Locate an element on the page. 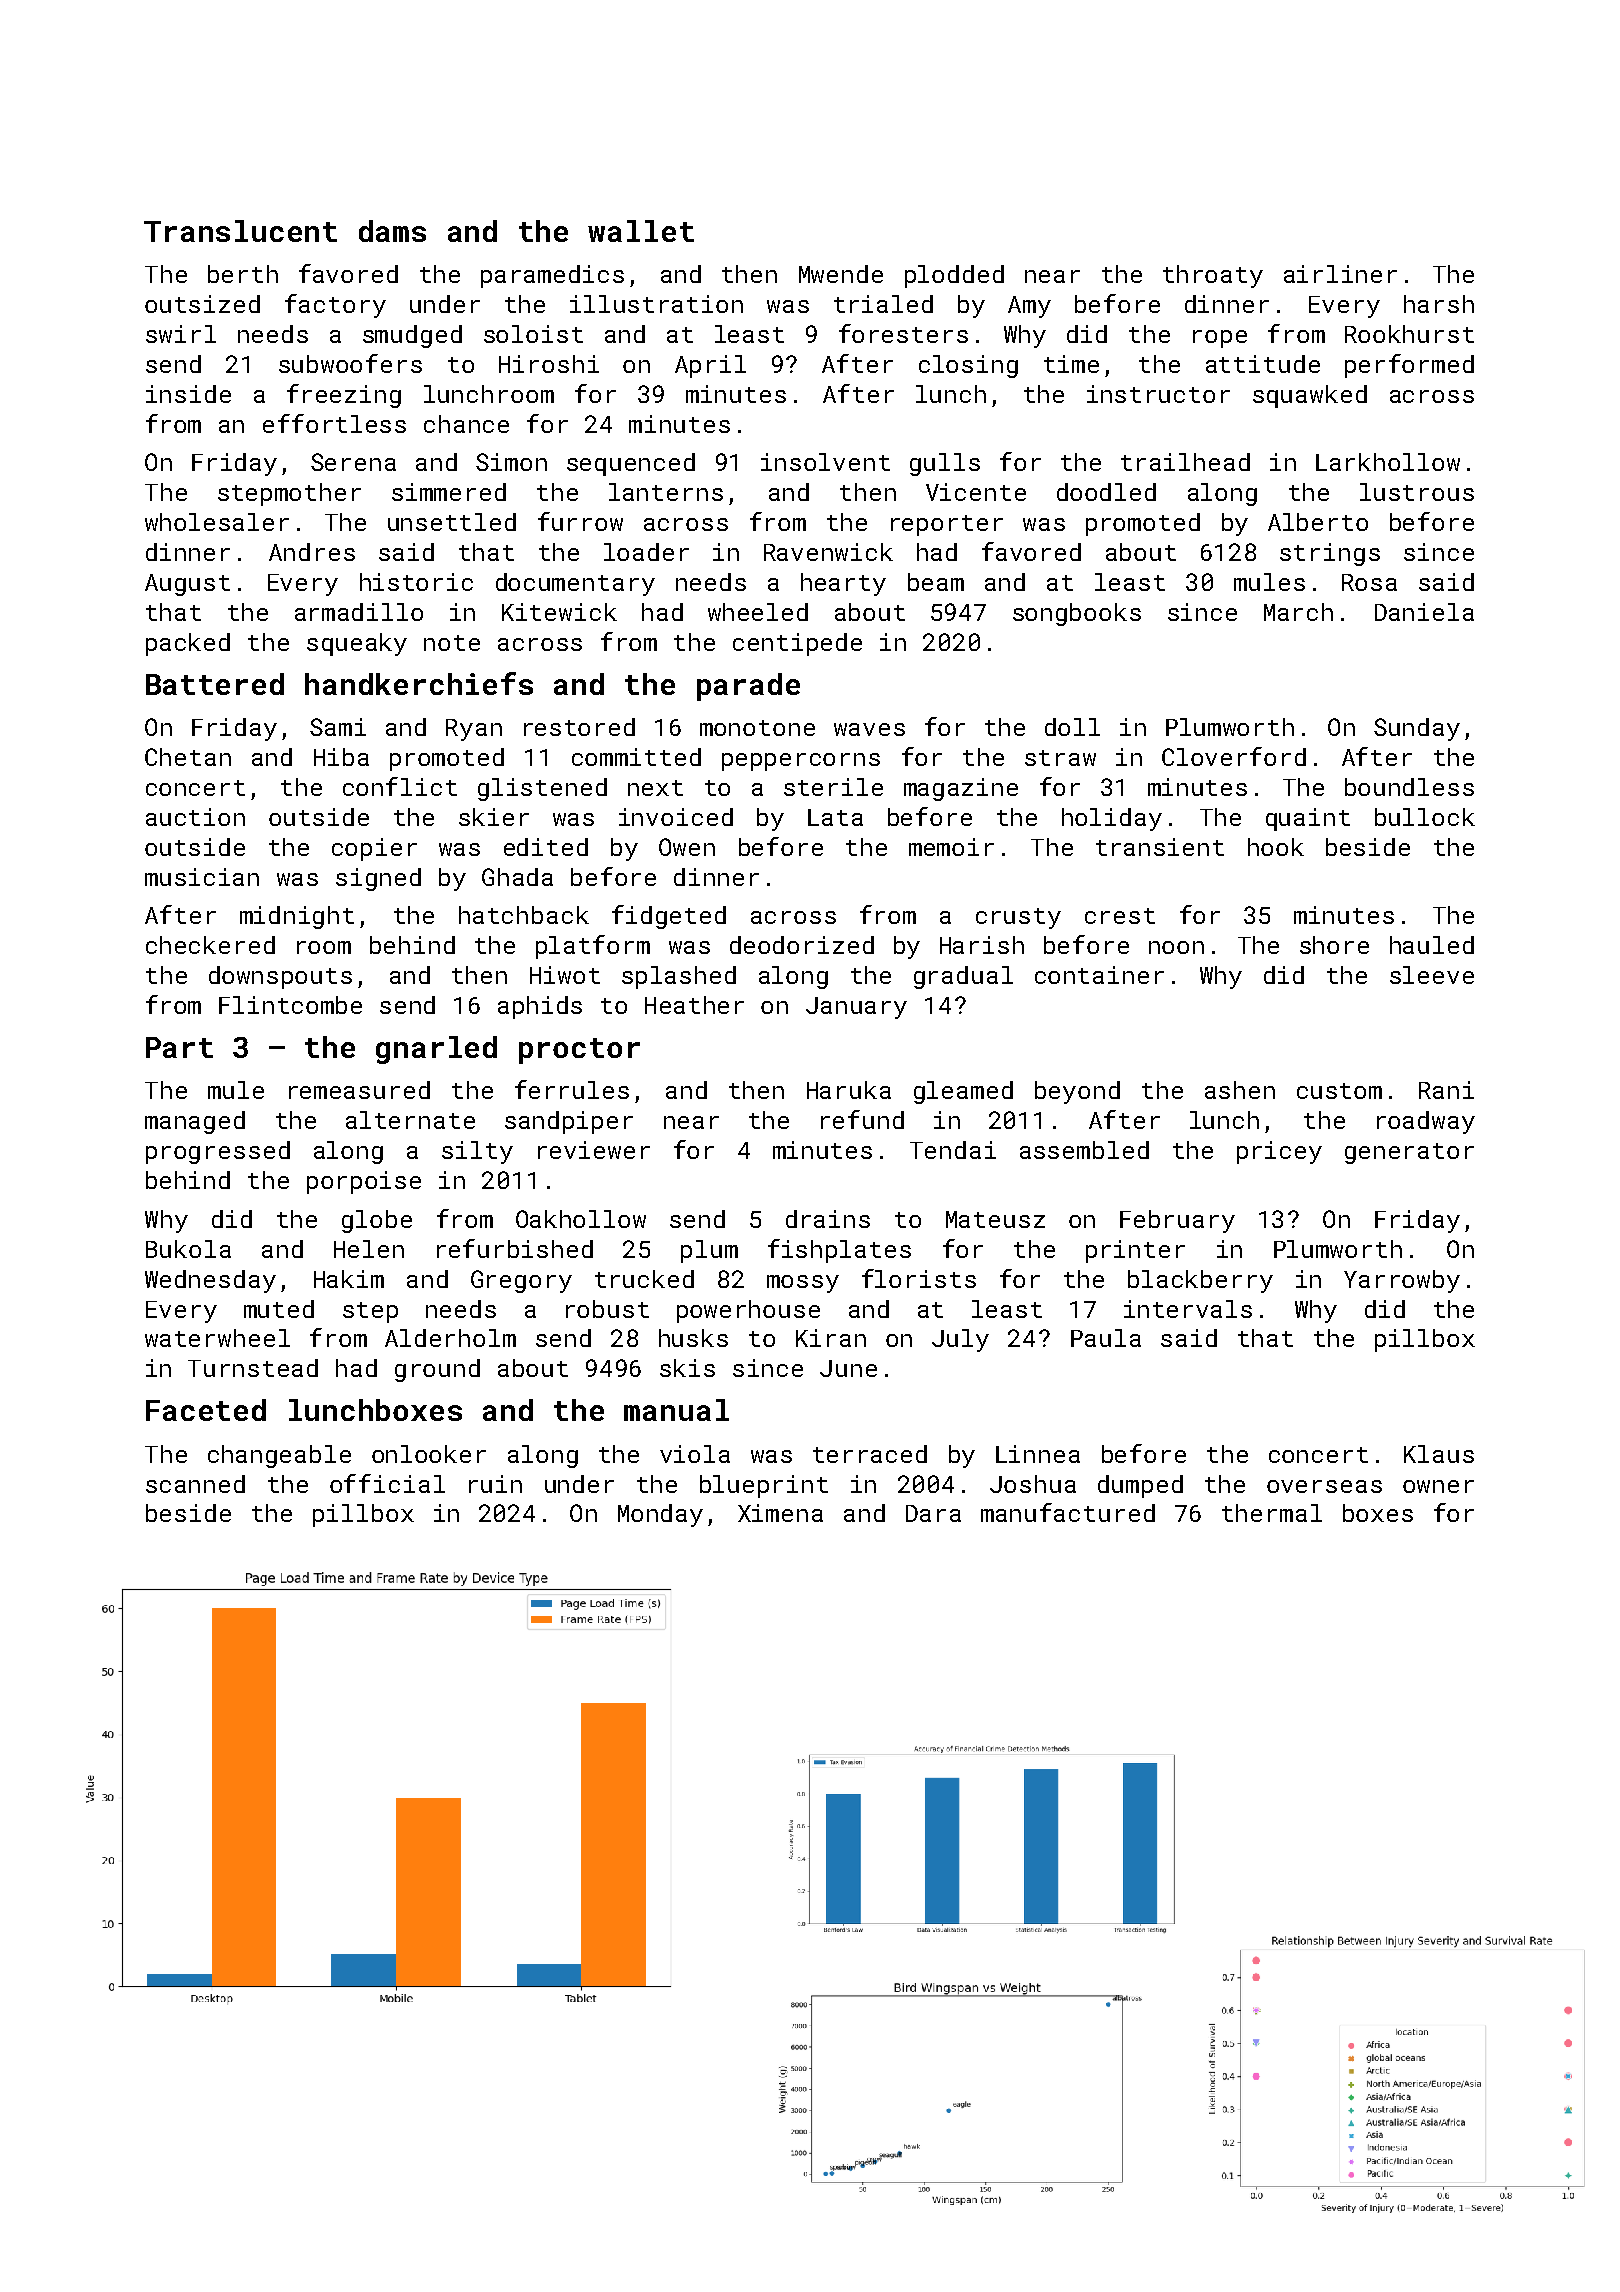  bullock is located at coordinates (1425, 817).
